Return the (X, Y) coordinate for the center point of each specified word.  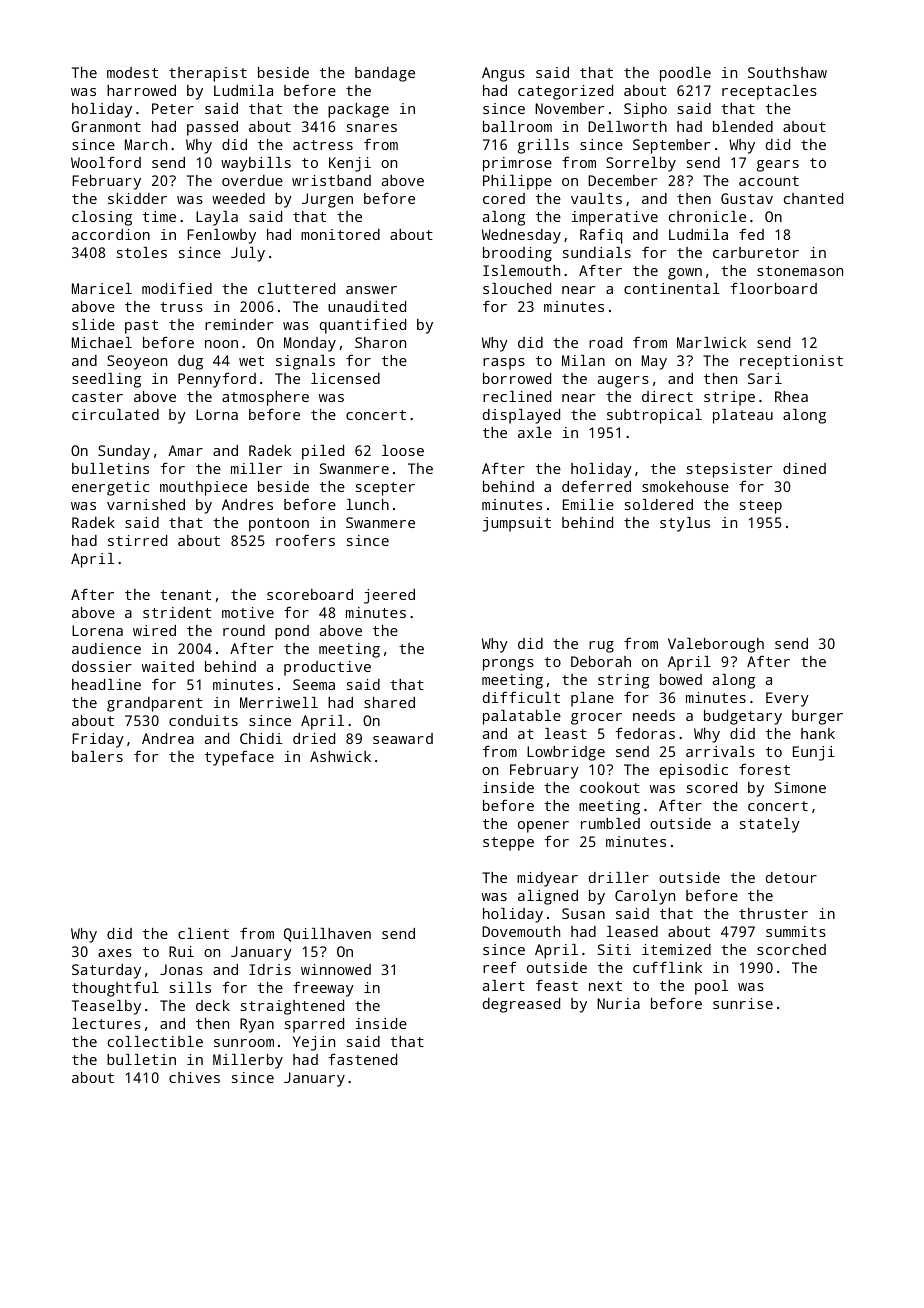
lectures (106, 1023)
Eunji (814, 753)
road (605, 342)
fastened (362, 1059)
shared (389, 702)
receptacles (769, 92)
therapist (208, 74)
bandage (385, 74)
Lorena (97, 630)
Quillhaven (327, 935)
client (203, 933)
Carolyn (645, 897)
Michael (102, 342)
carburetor (756, 252)
